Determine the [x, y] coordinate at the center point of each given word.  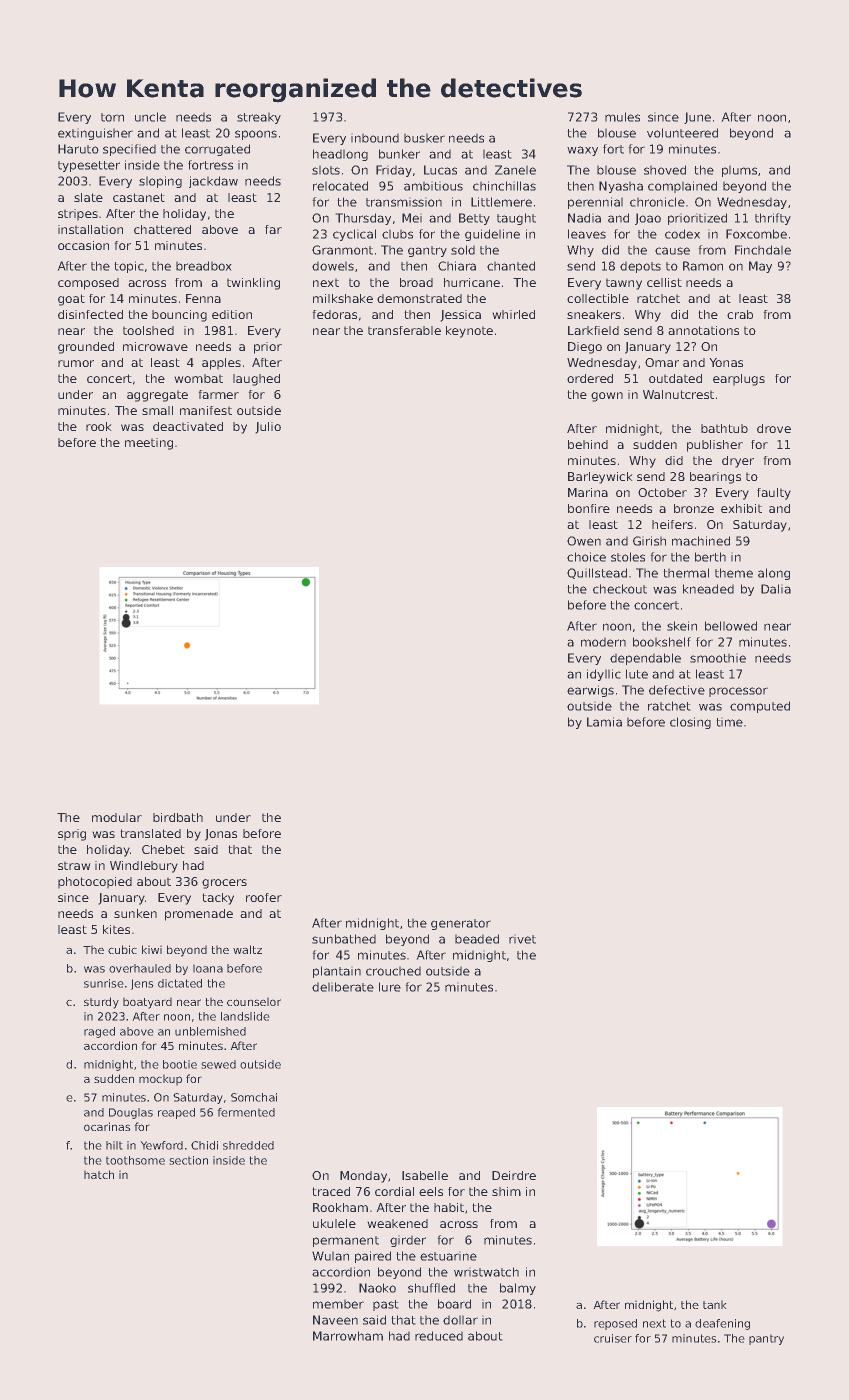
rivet [522, 939]
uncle [150, 117]
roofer [264, 897]
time [729, 722]
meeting [149, 444]
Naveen [335, 1320]
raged [99, 1032]
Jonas [221, 835]
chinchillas [504, 186]
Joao [648, 219]
